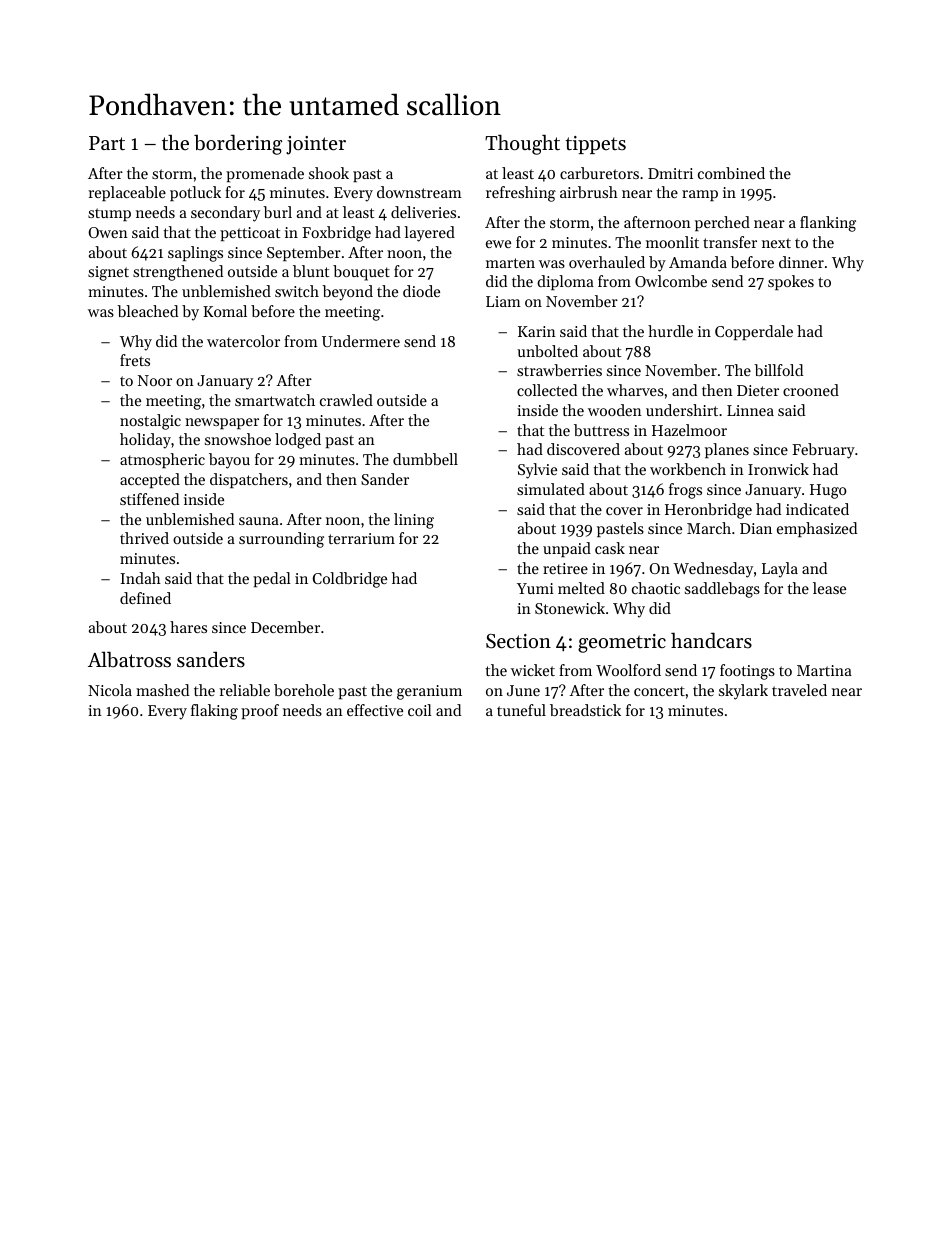 The width and height of the document is (952, 1233). Describe the element at coordinates (149, 499) in the document. I see `stiffened` at that location.
